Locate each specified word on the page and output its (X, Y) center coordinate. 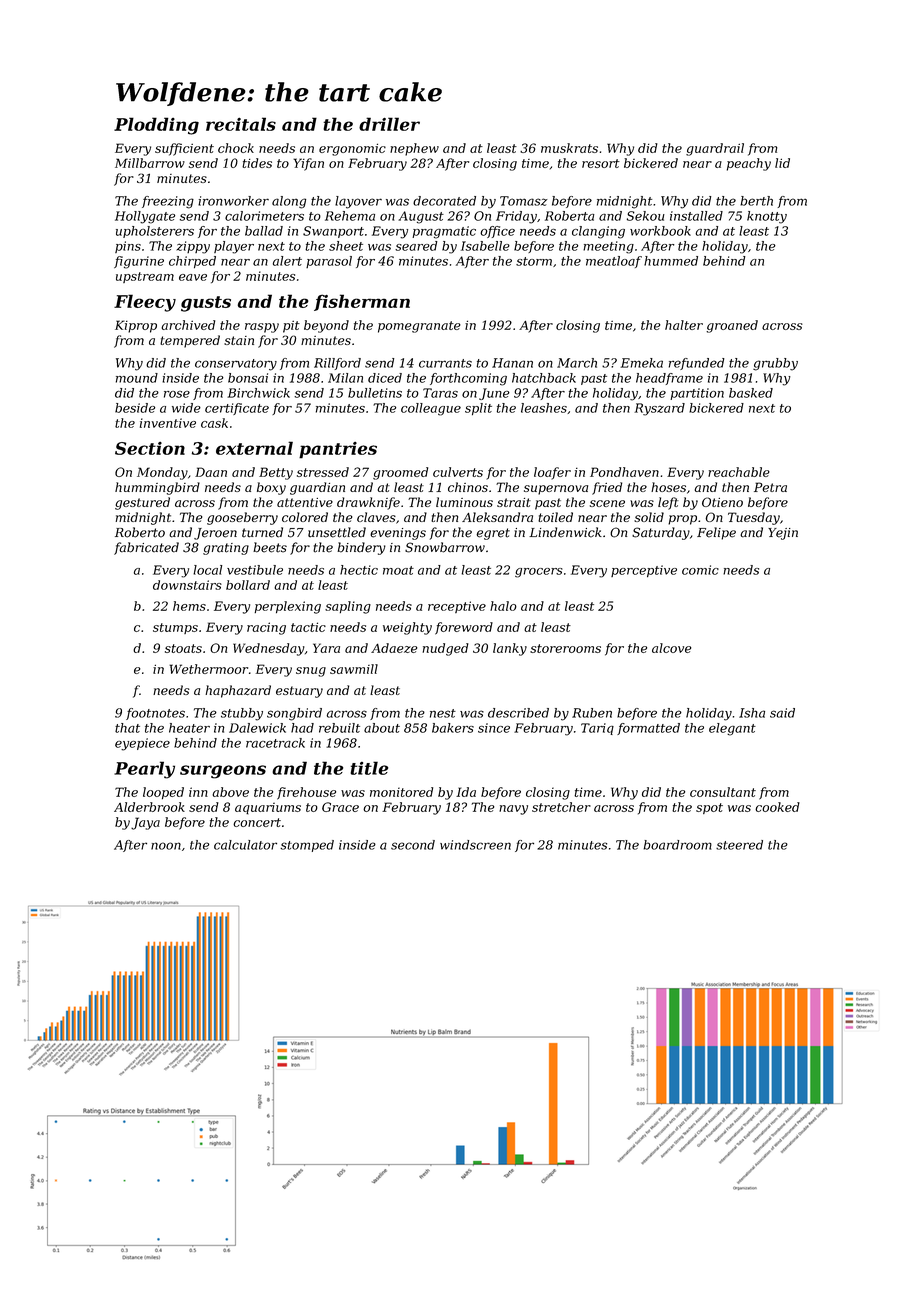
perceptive (644, 571)
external (254, 448)
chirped (192, 262)
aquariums (268, 809)
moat (398, 570)
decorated (444, 201)
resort (601, 163)
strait (514, 502)
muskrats (569, 148)
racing (266, 628)
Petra (770, 487)
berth (756, 201)
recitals (241, 124)
